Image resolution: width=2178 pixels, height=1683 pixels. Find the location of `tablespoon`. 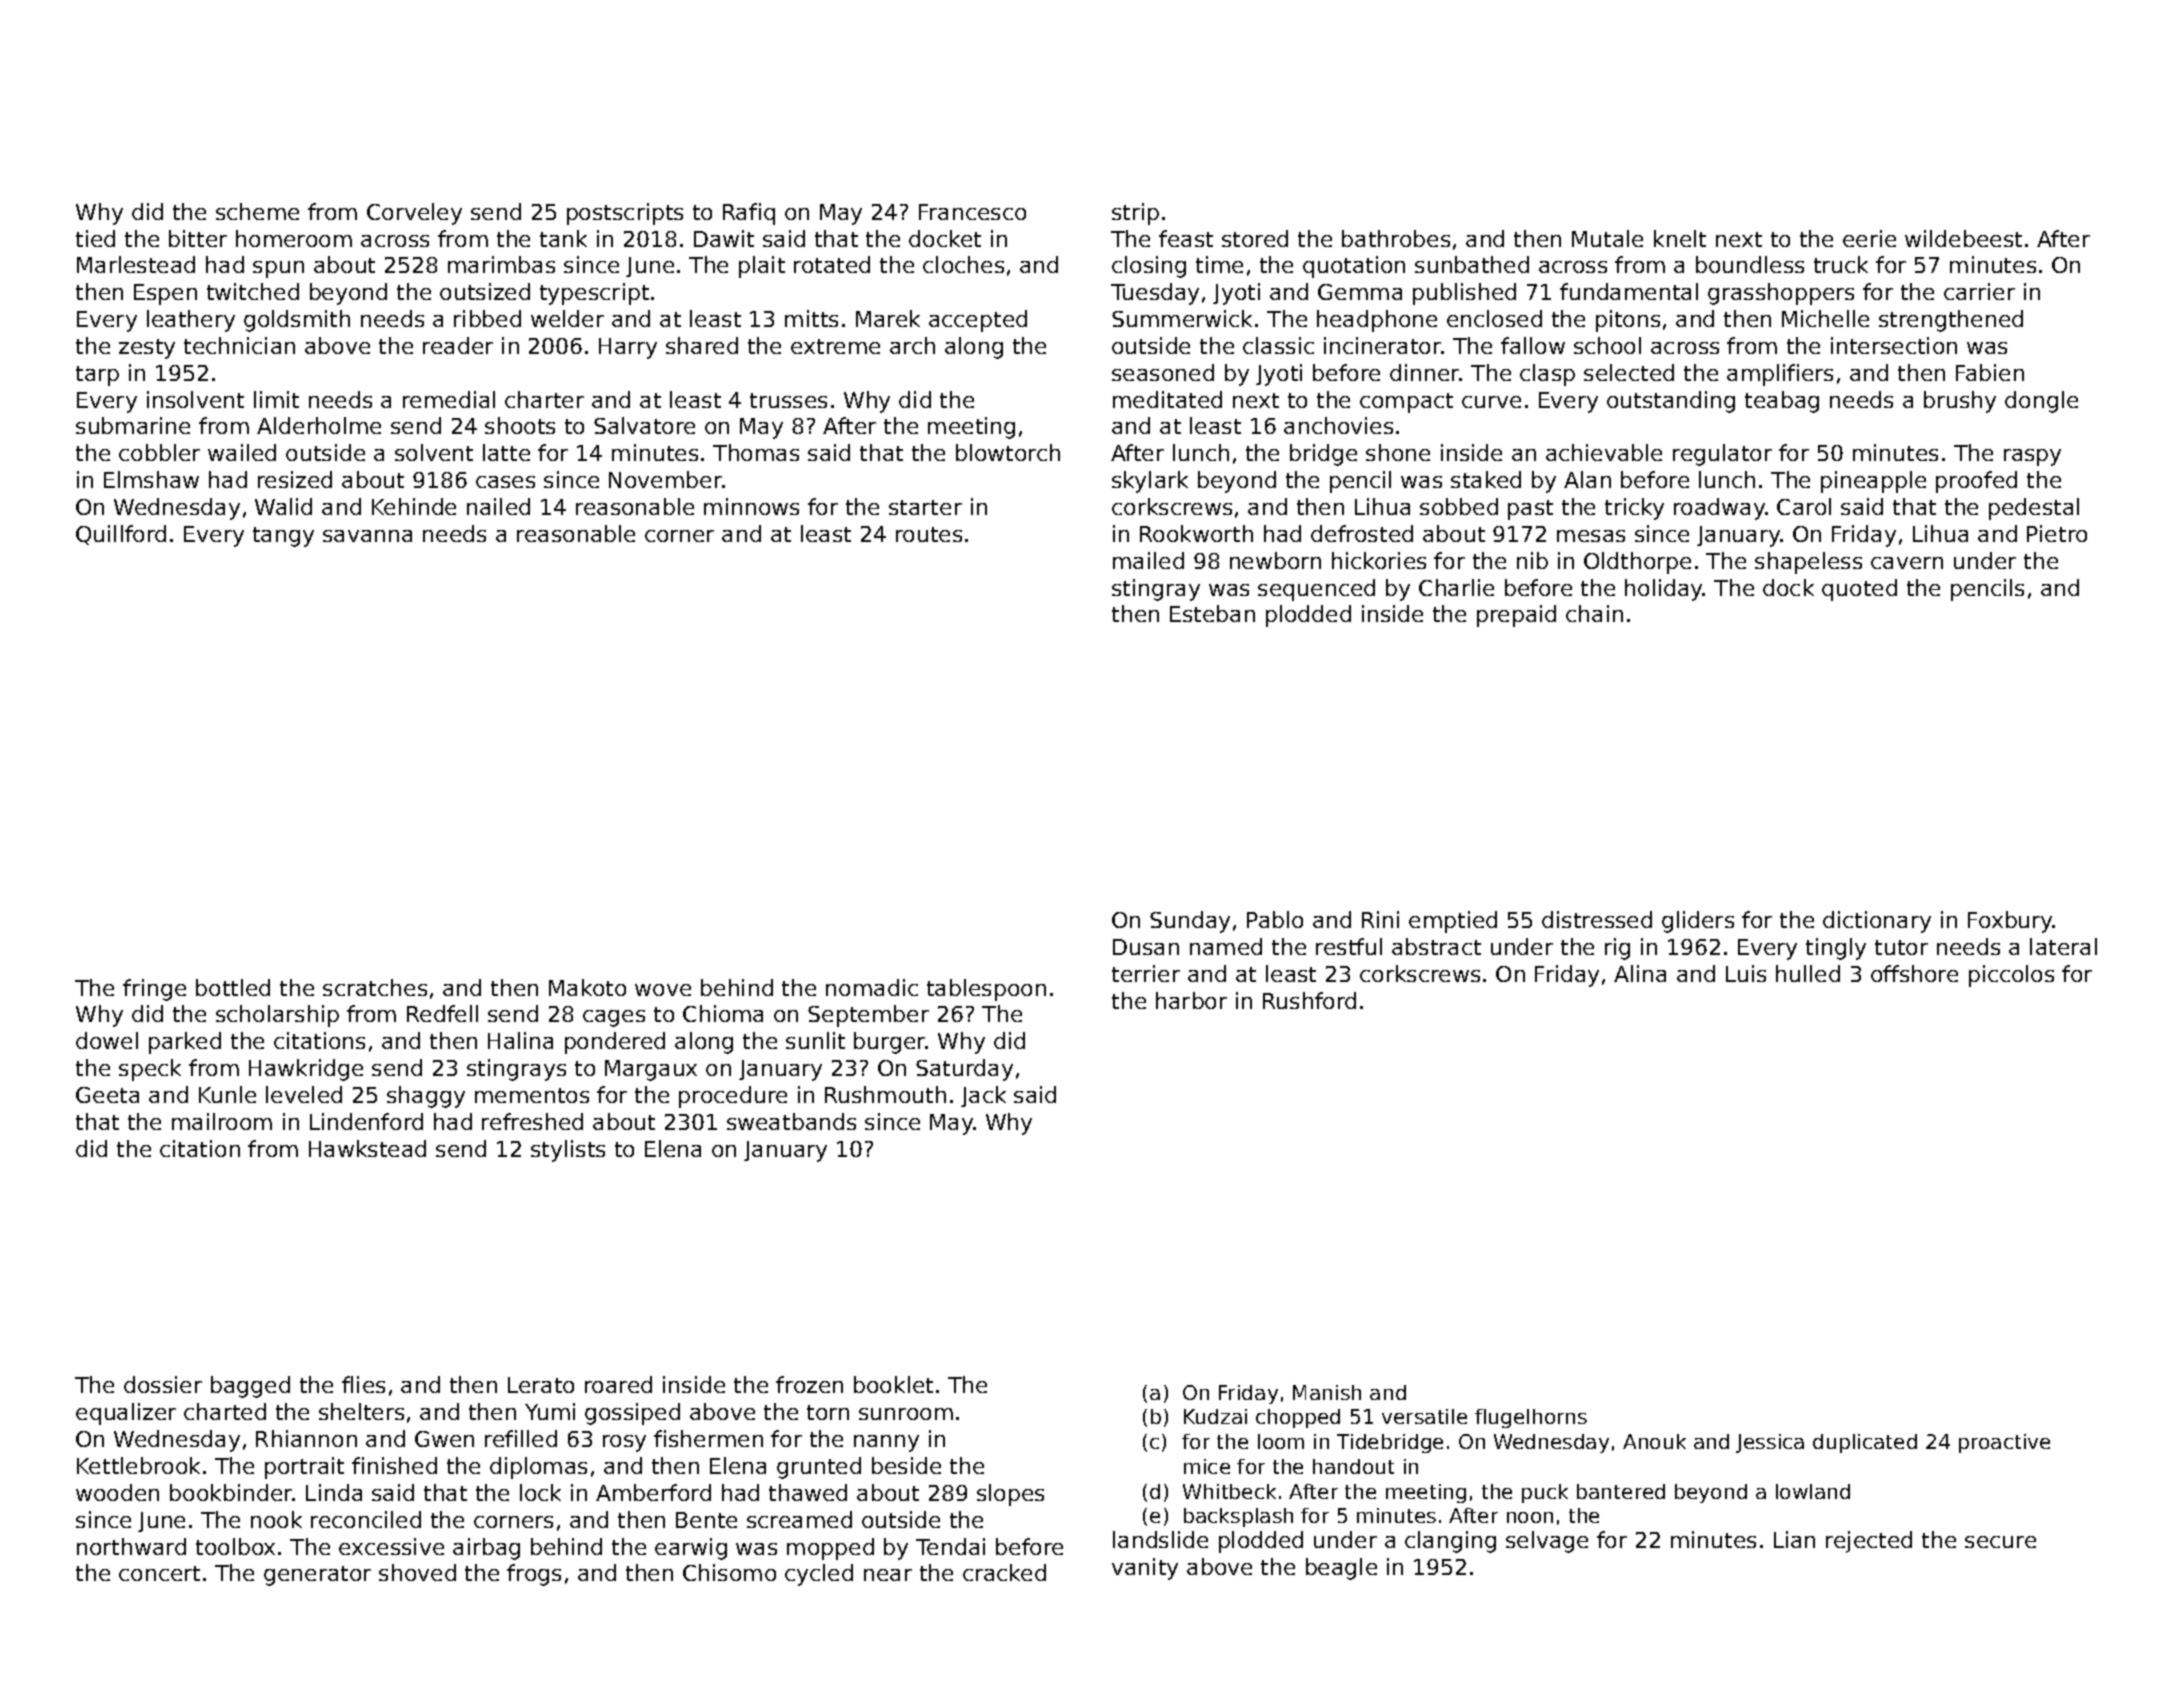

tablespoon is located at coordinates (986, 990).
